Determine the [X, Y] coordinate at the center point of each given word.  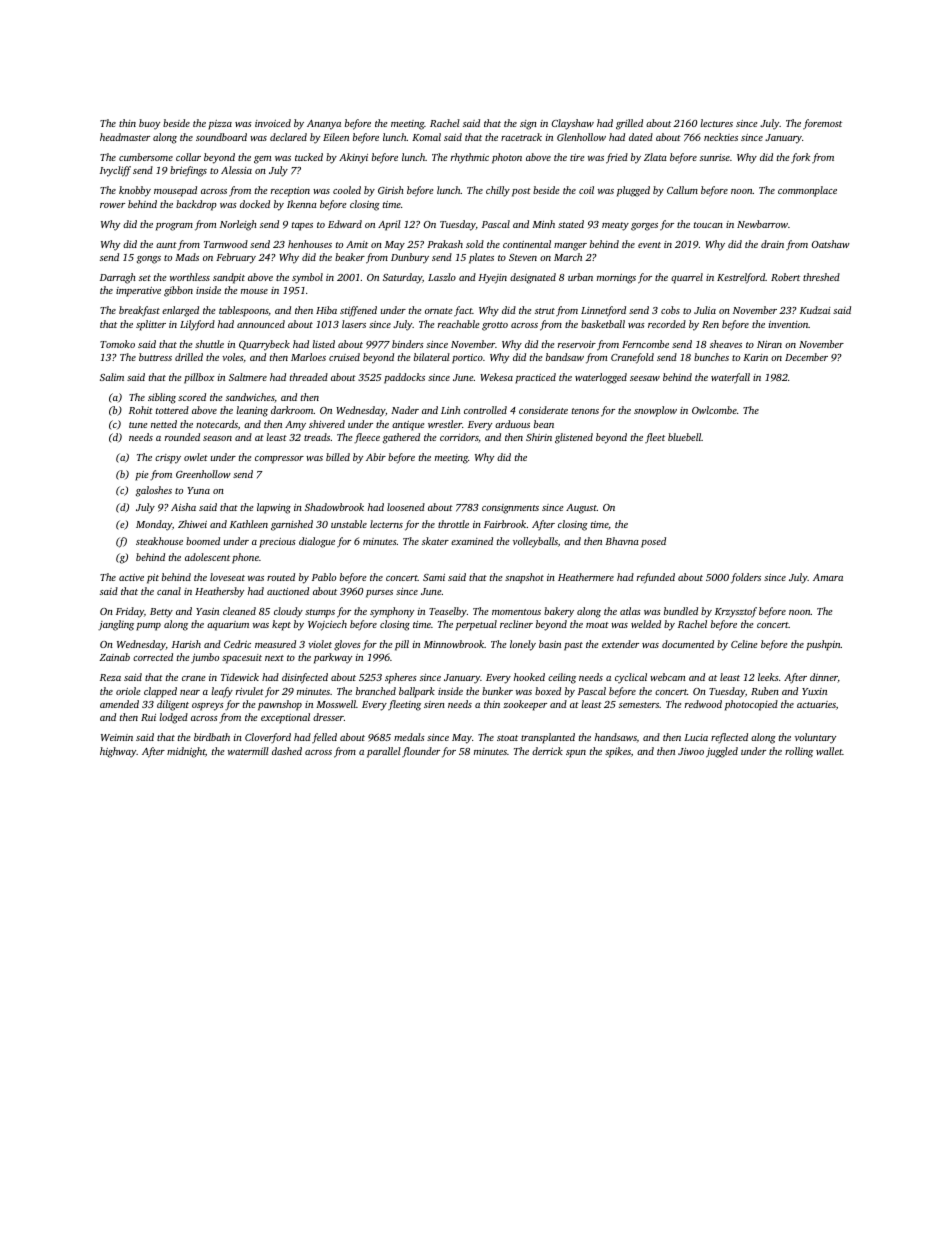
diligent [173, 705]
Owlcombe [714, 410]
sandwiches [250, 397]
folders [746, 578]
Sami [434, 577]
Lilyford [197, 325]
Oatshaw [831, 244]
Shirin [539, 437]
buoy [149, 124]
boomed [203, 541]
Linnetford [603, 311]
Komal [426, 137]
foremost [822, 124]
